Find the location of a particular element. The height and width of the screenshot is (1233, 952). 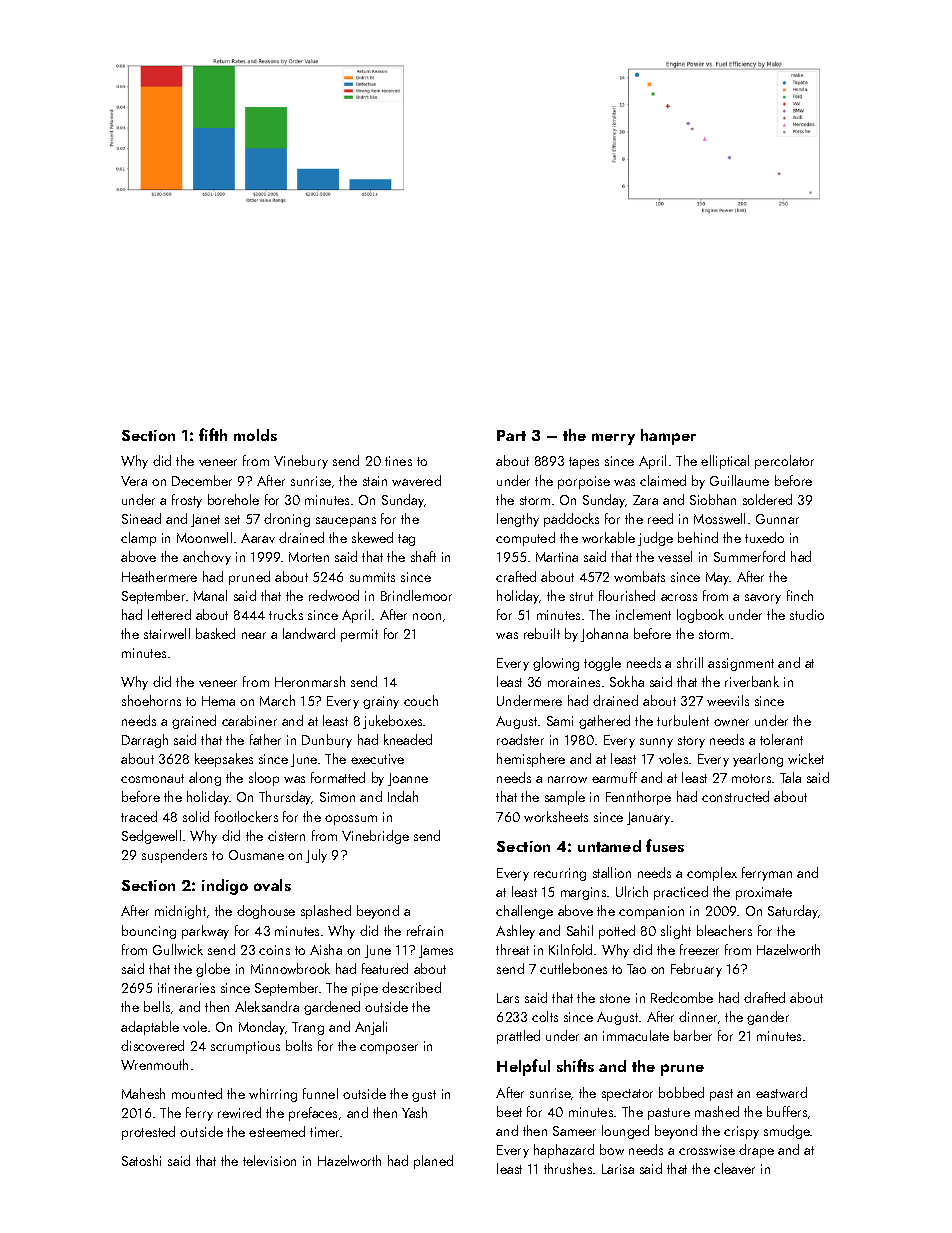

Manal is located at coordinates (210, 595).
